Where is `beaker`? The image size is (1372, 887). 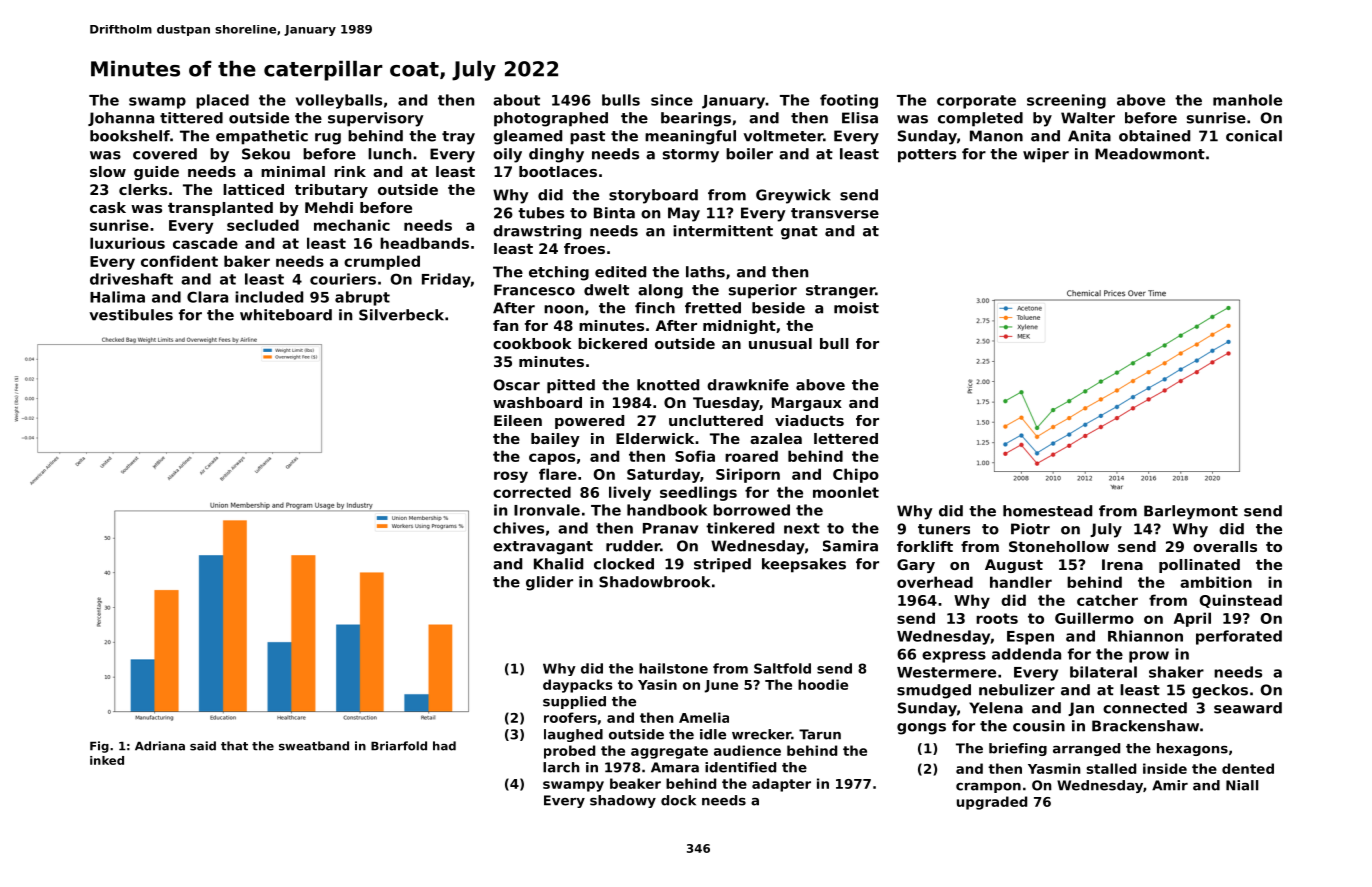 beaker is located at coordinates (635, 783).
